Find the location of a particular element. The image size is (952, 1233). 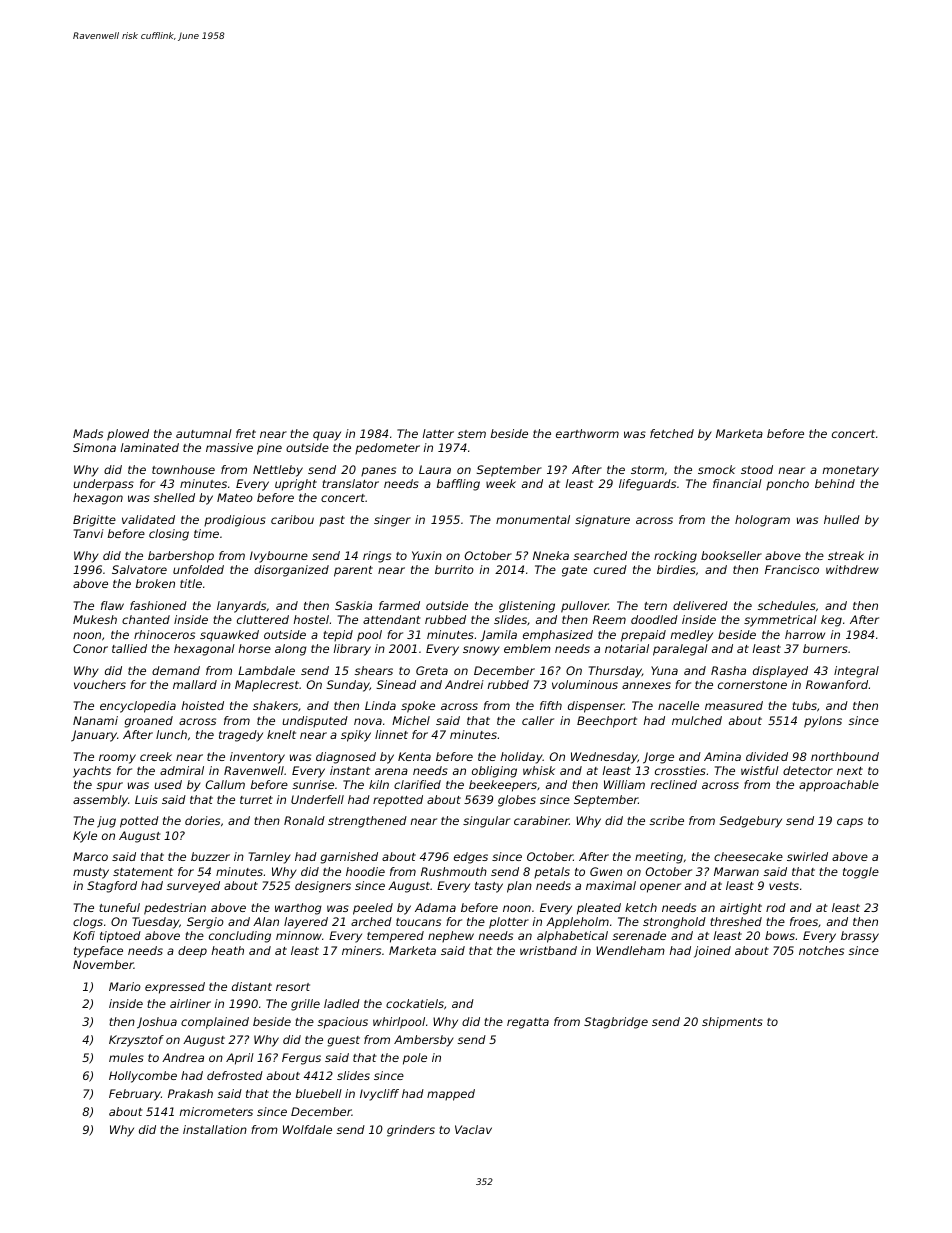

wistful is located at coordinates (760, 770).
